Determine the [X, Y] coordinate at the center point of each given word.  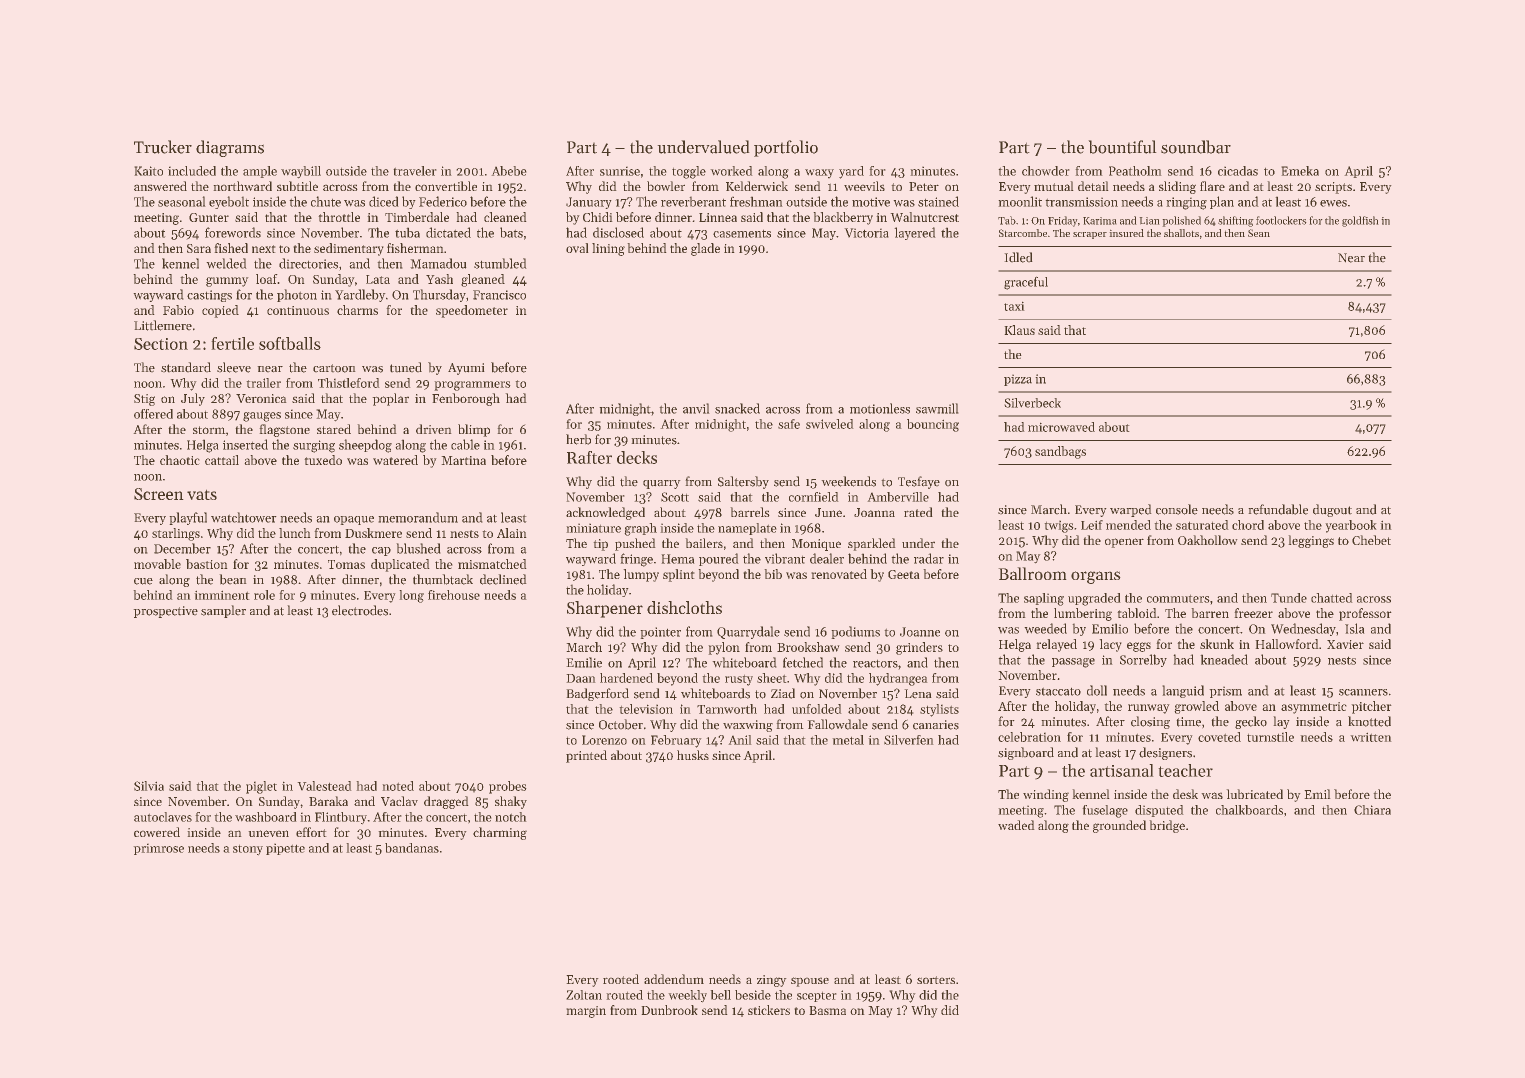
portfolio [786, 148]
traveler [415, 171]
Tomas [346, 564]
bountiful [1122, 147]
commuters [1178, 599]
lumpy [641, 575]
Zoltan [584, 995]
